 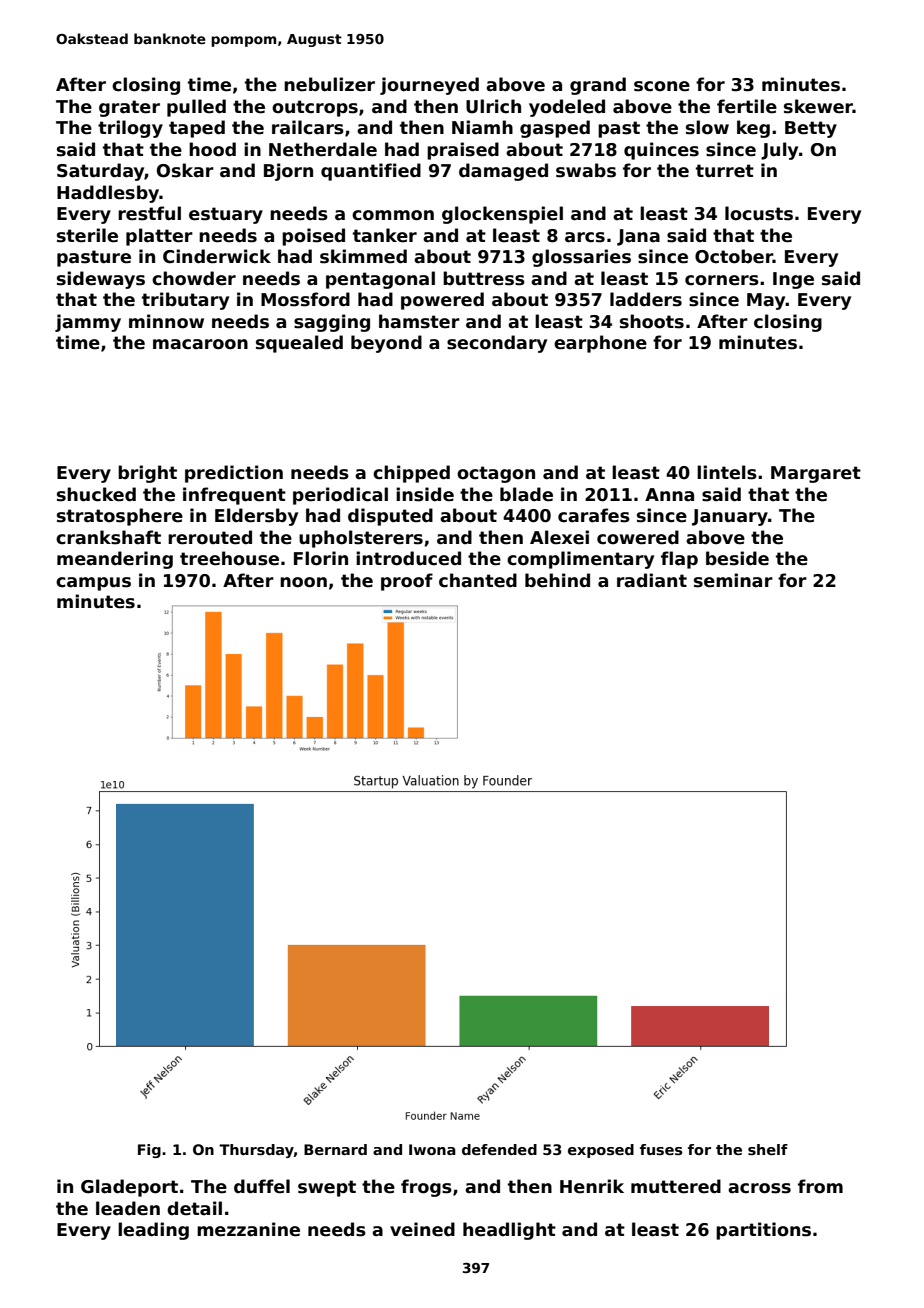 What do you see at coordinates (747, 106) in the document?
I see `fertile` at bounding box center [747, 106].
